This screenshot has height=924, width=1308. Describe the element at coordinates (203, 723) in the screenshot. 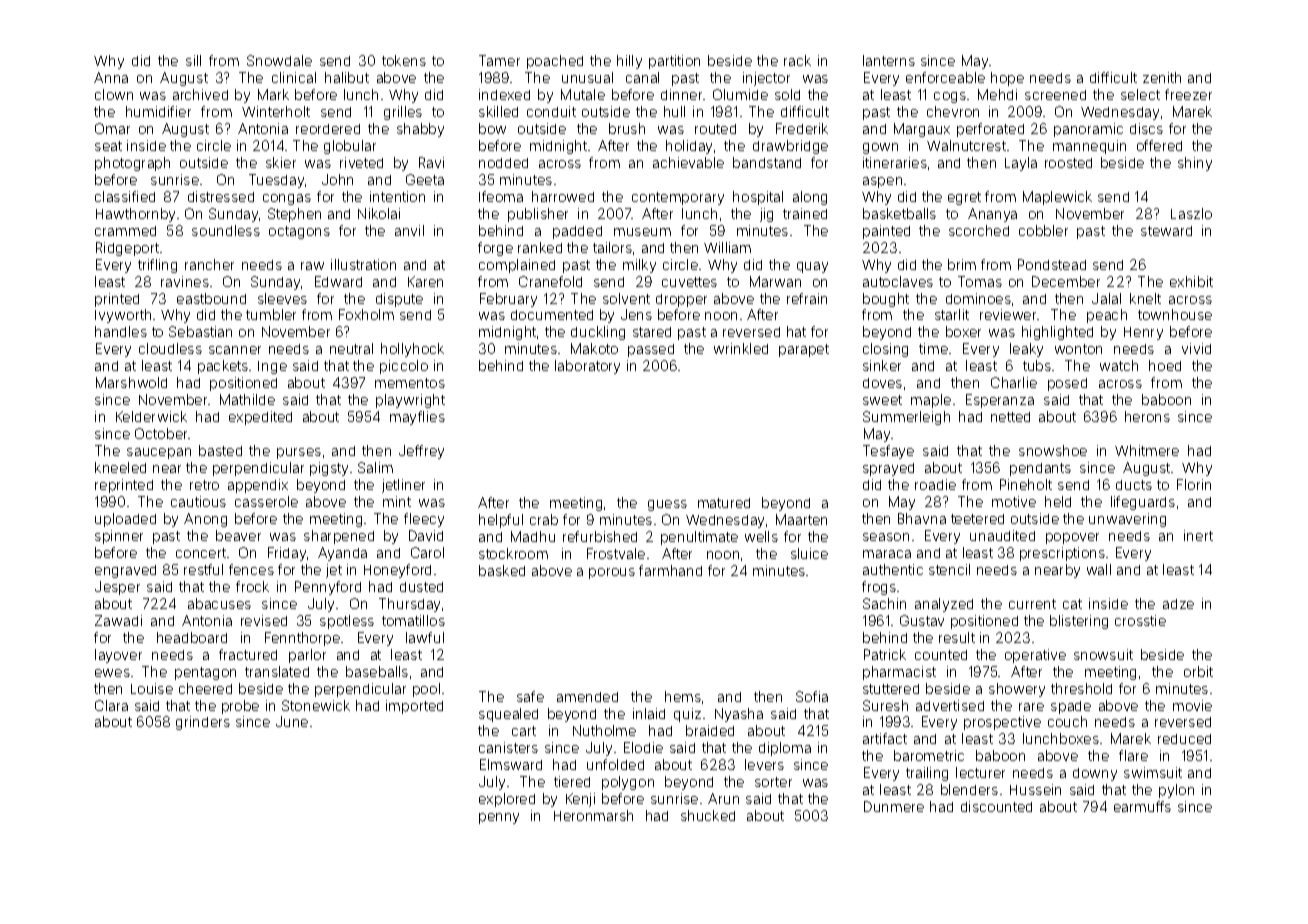

I see `grinders` at that location.
